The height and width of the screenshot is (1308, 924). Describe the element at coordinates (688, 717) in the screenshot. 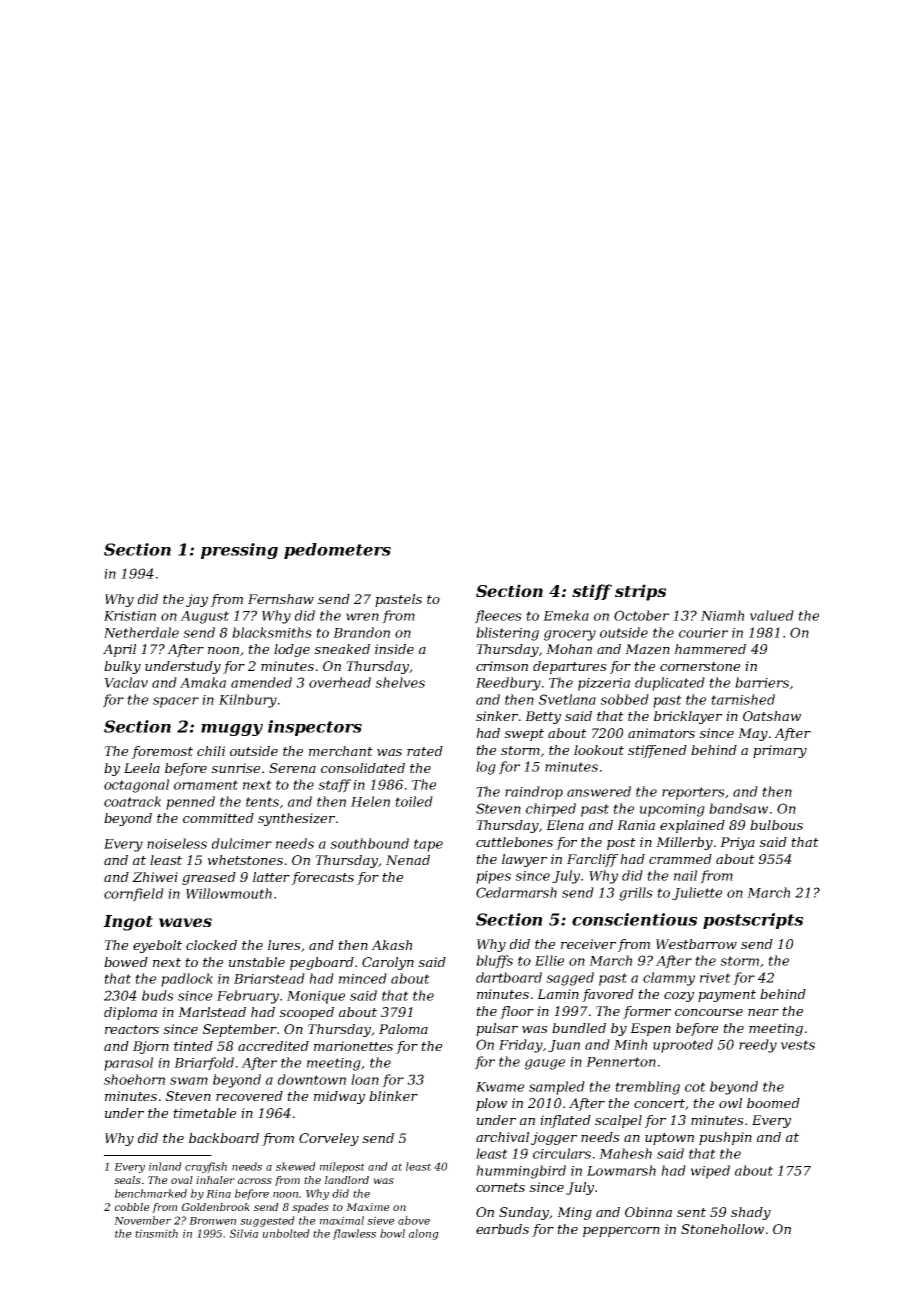

I see `bricklayer` at that location.
